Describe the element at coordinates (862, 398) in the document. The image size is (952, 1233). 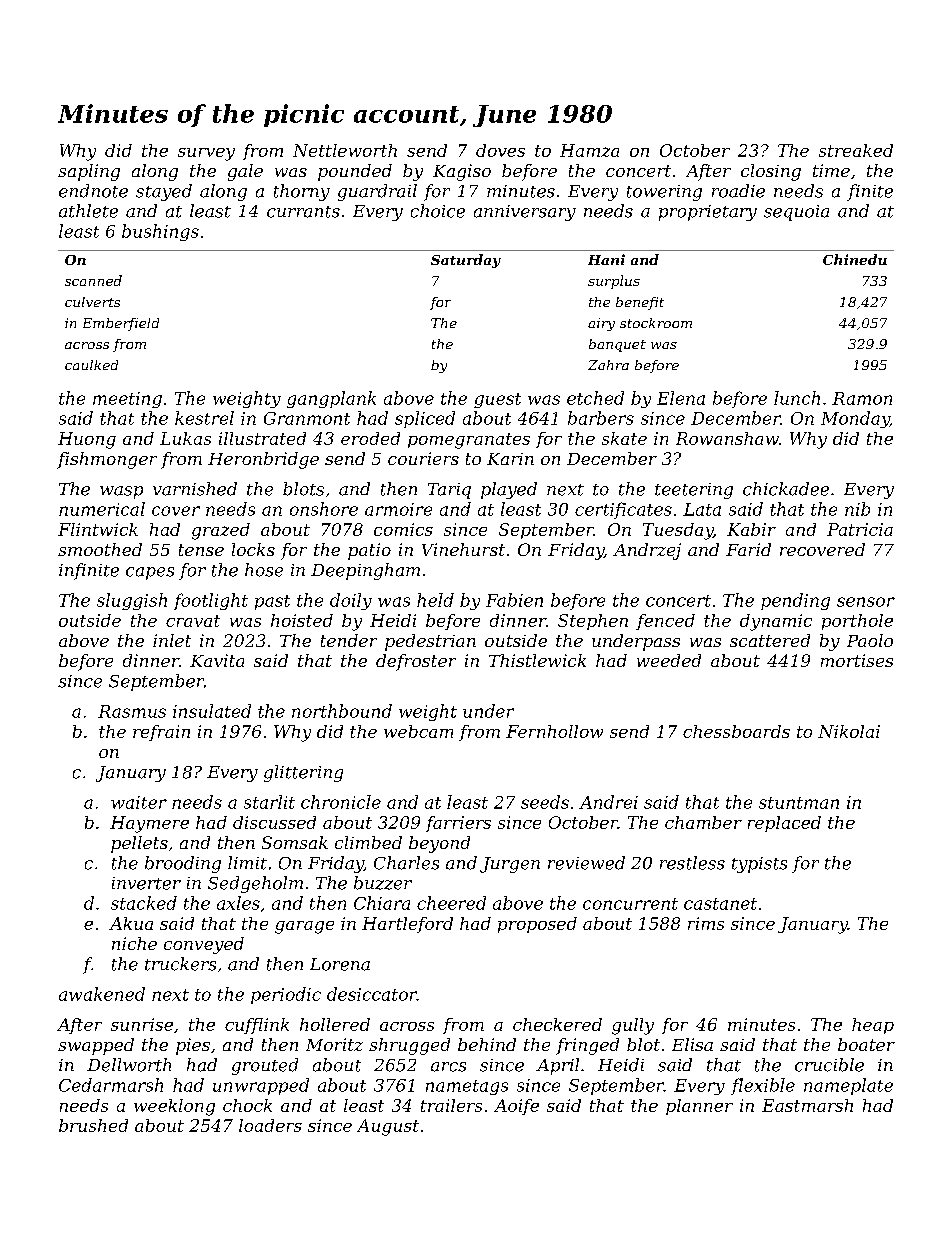
I see `Ramon` at that location.
